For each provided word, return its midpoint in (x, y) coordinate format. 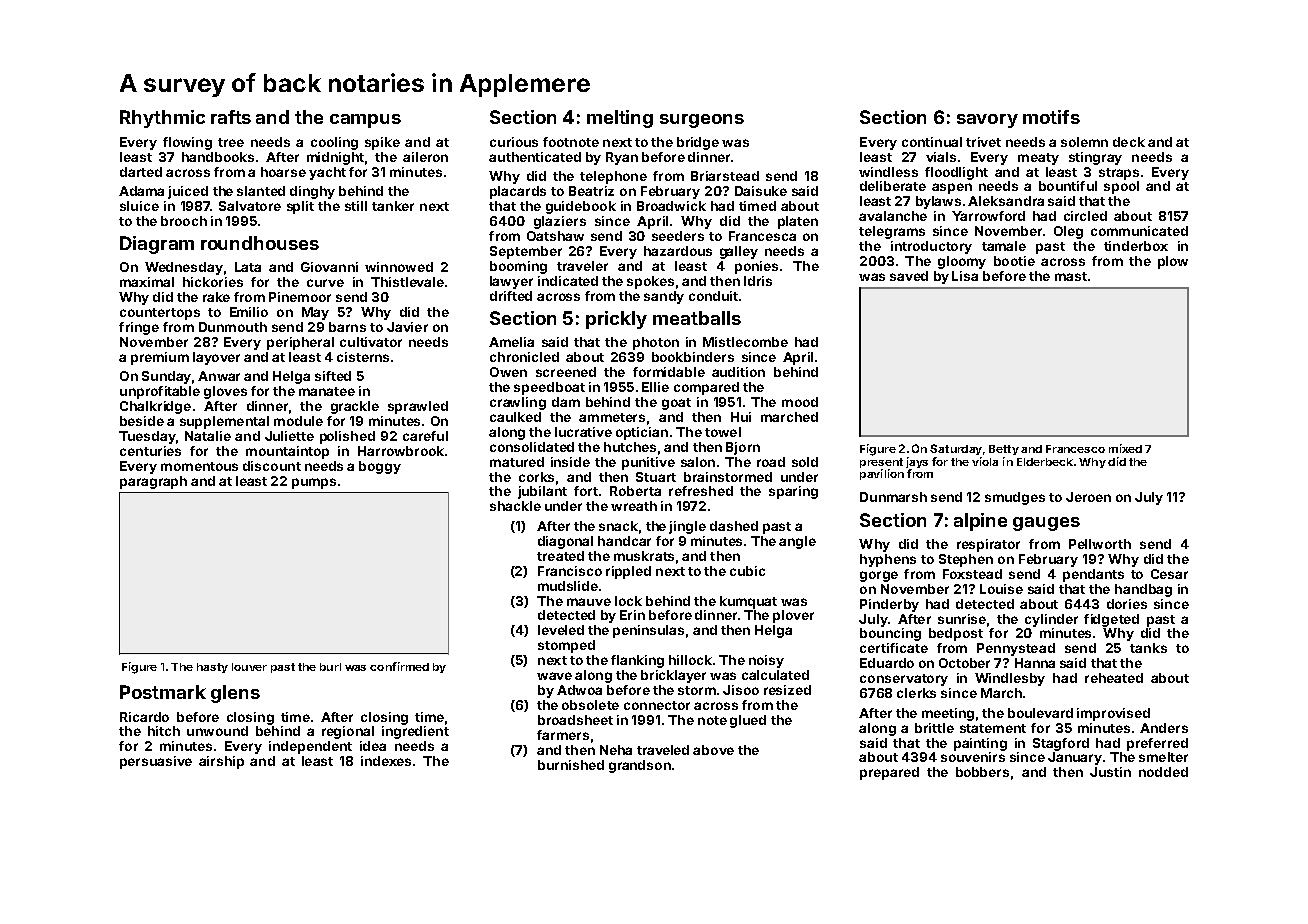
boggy (380, 467)
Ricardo (144, 717)
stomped (566, 646)
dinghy (312, 192)
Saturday (956, 449)
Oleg (1068, 232)
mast (1071, 276)
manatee (327, 391)
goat (676, 404)
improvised (1113, 714)
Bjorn (743, 448)
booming (518, 267)
